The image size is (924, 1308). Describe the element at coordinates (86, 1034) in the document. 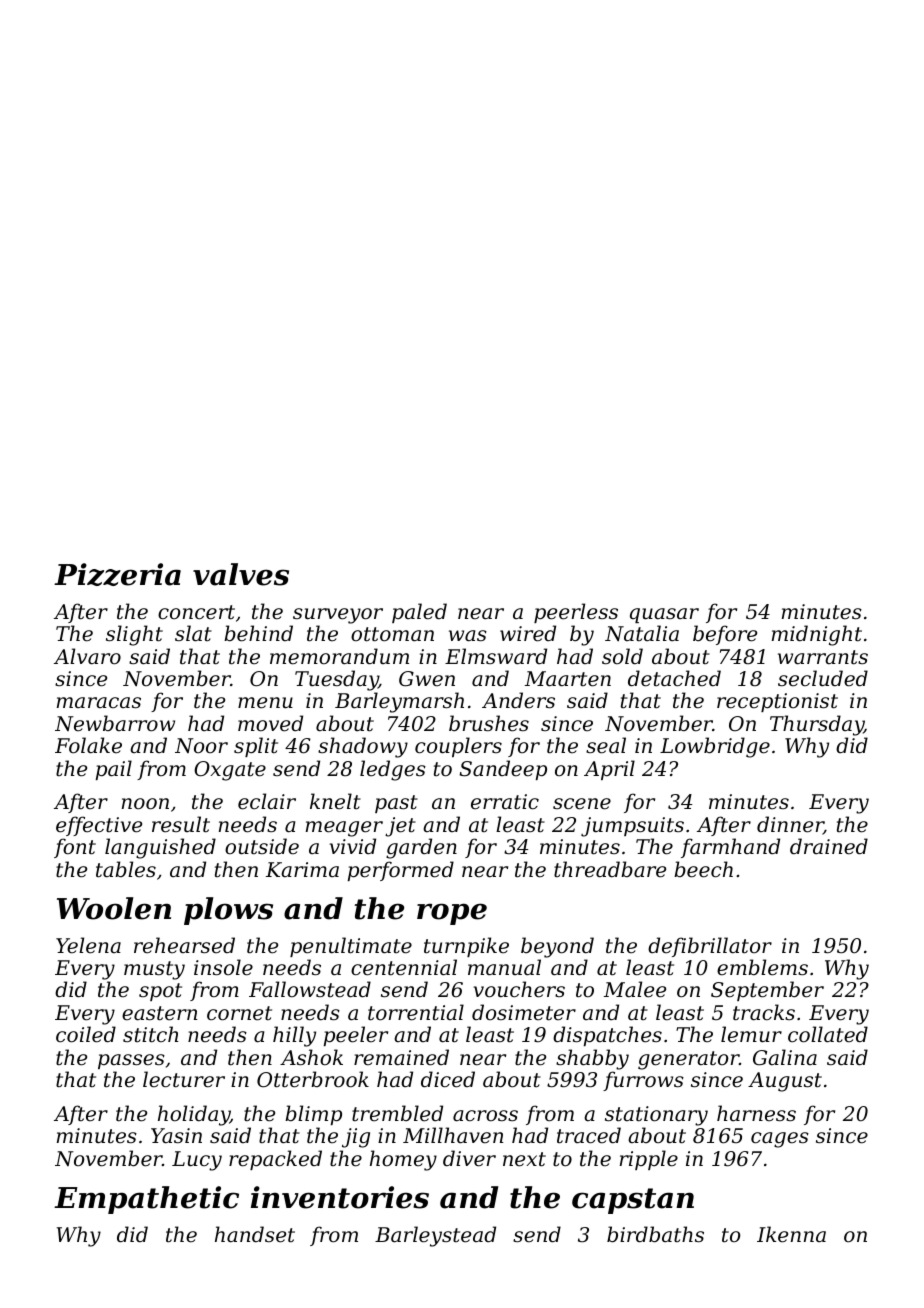

I see `coiled` at that location.
